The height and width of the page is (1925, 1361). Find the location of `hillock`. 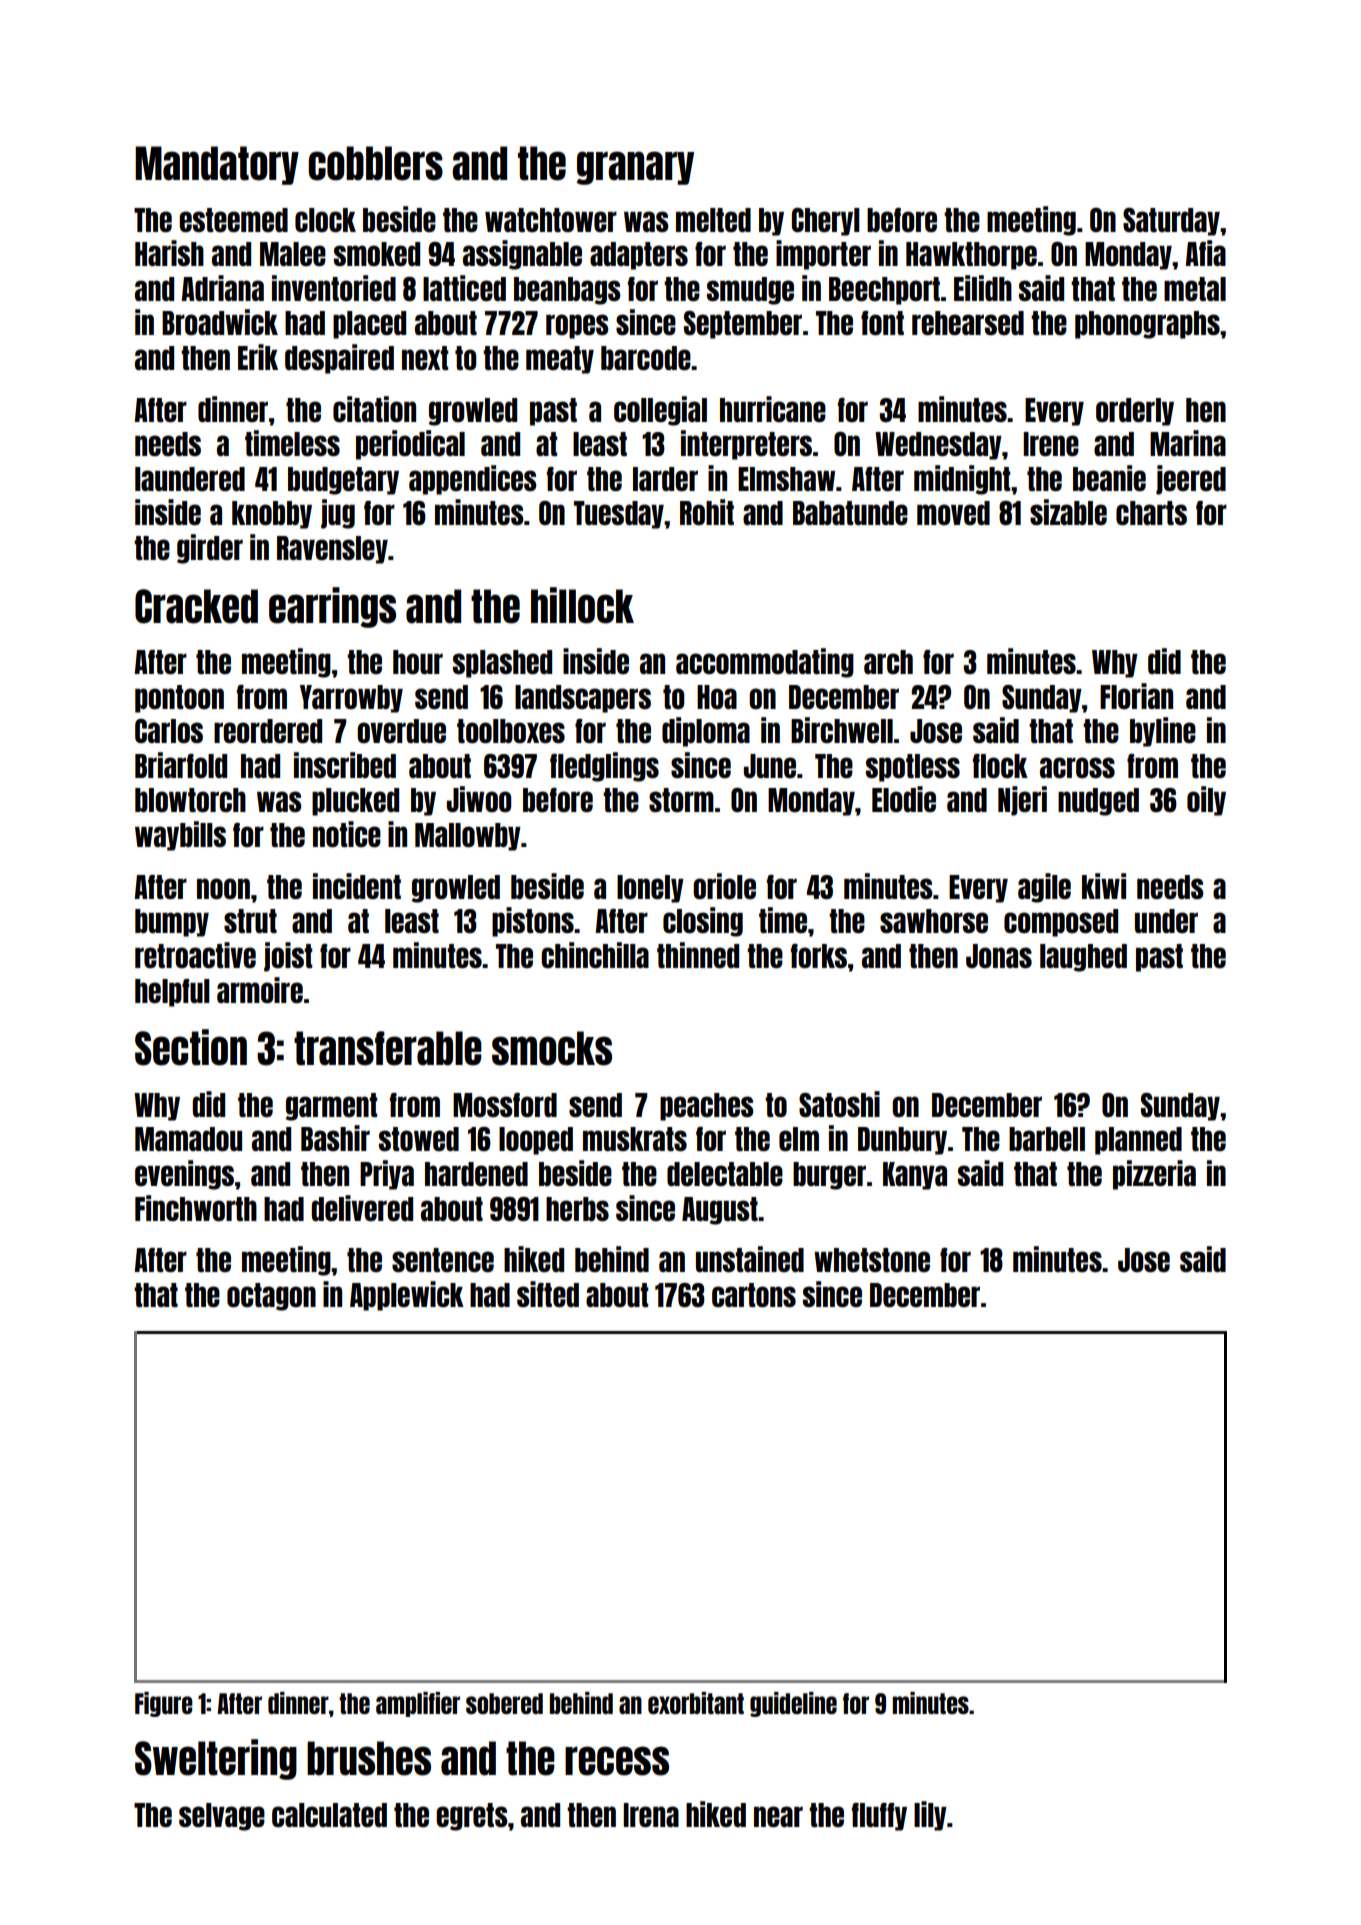

hillock is located at coordinates (582, 605).
